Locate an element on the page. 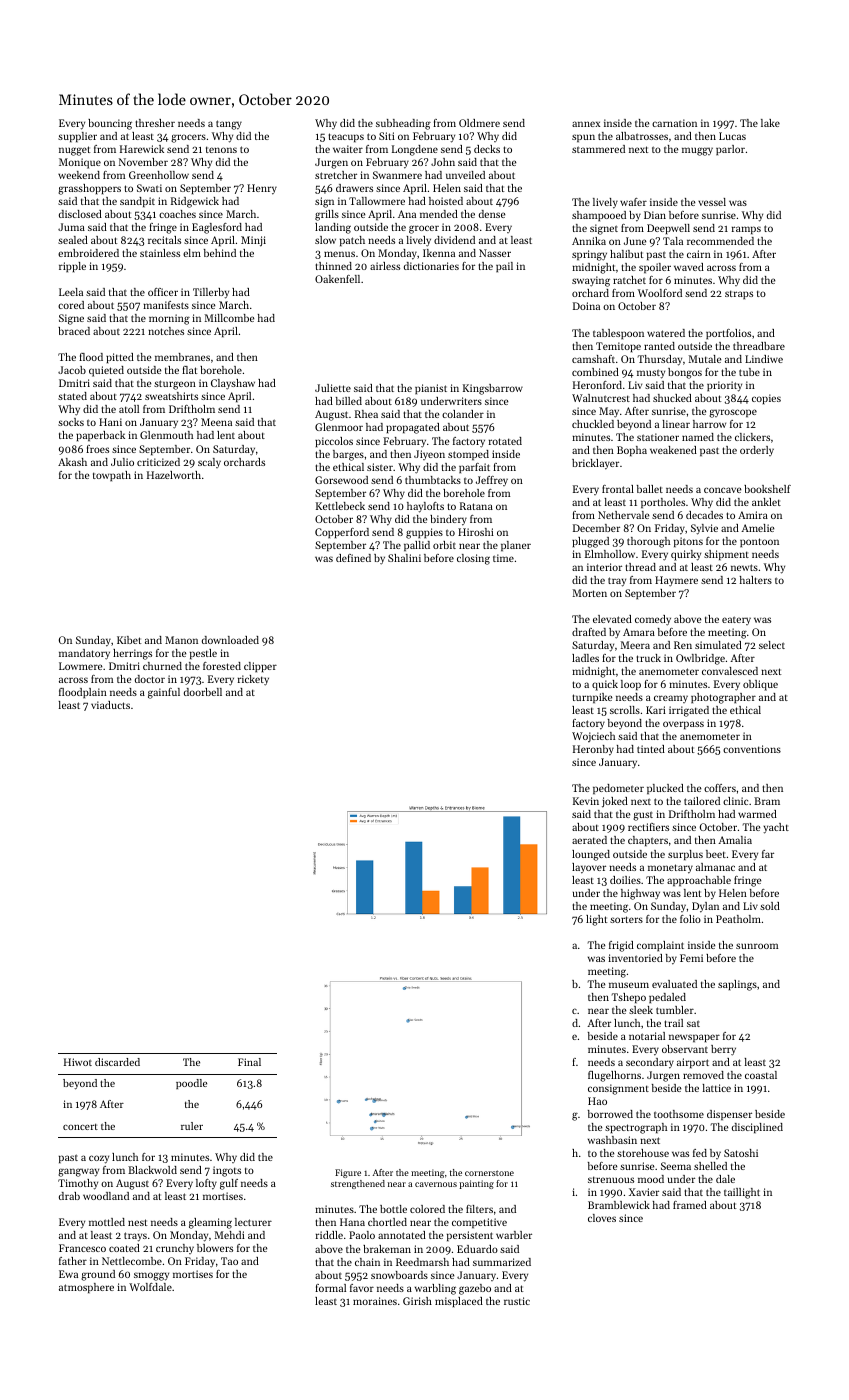  crunchy is located at coordinates (175, 1249).
